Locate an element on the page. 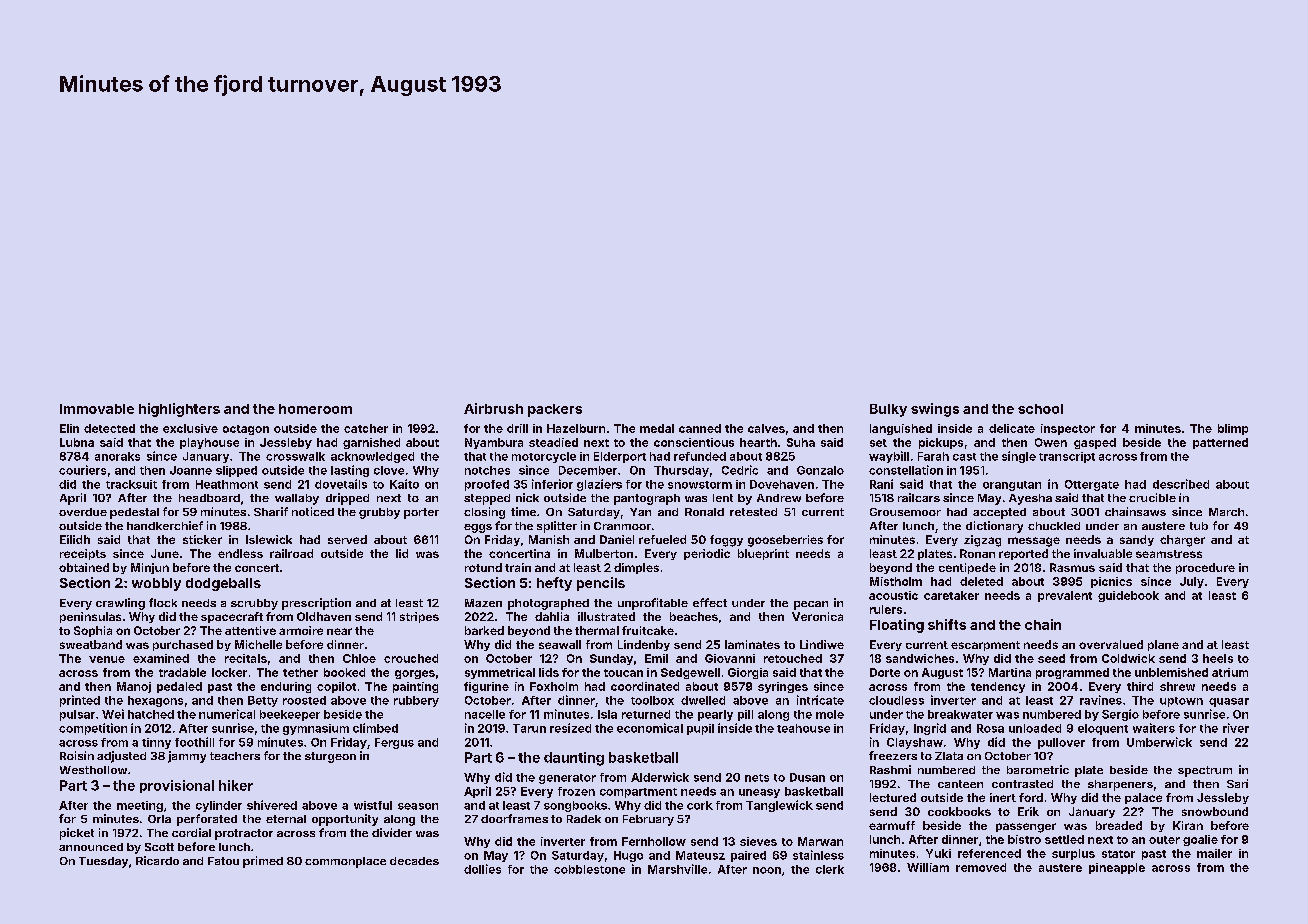 Image resolution: width=1308 pixels, height=924 pixels. noon is located at coordinates (767, 870).
